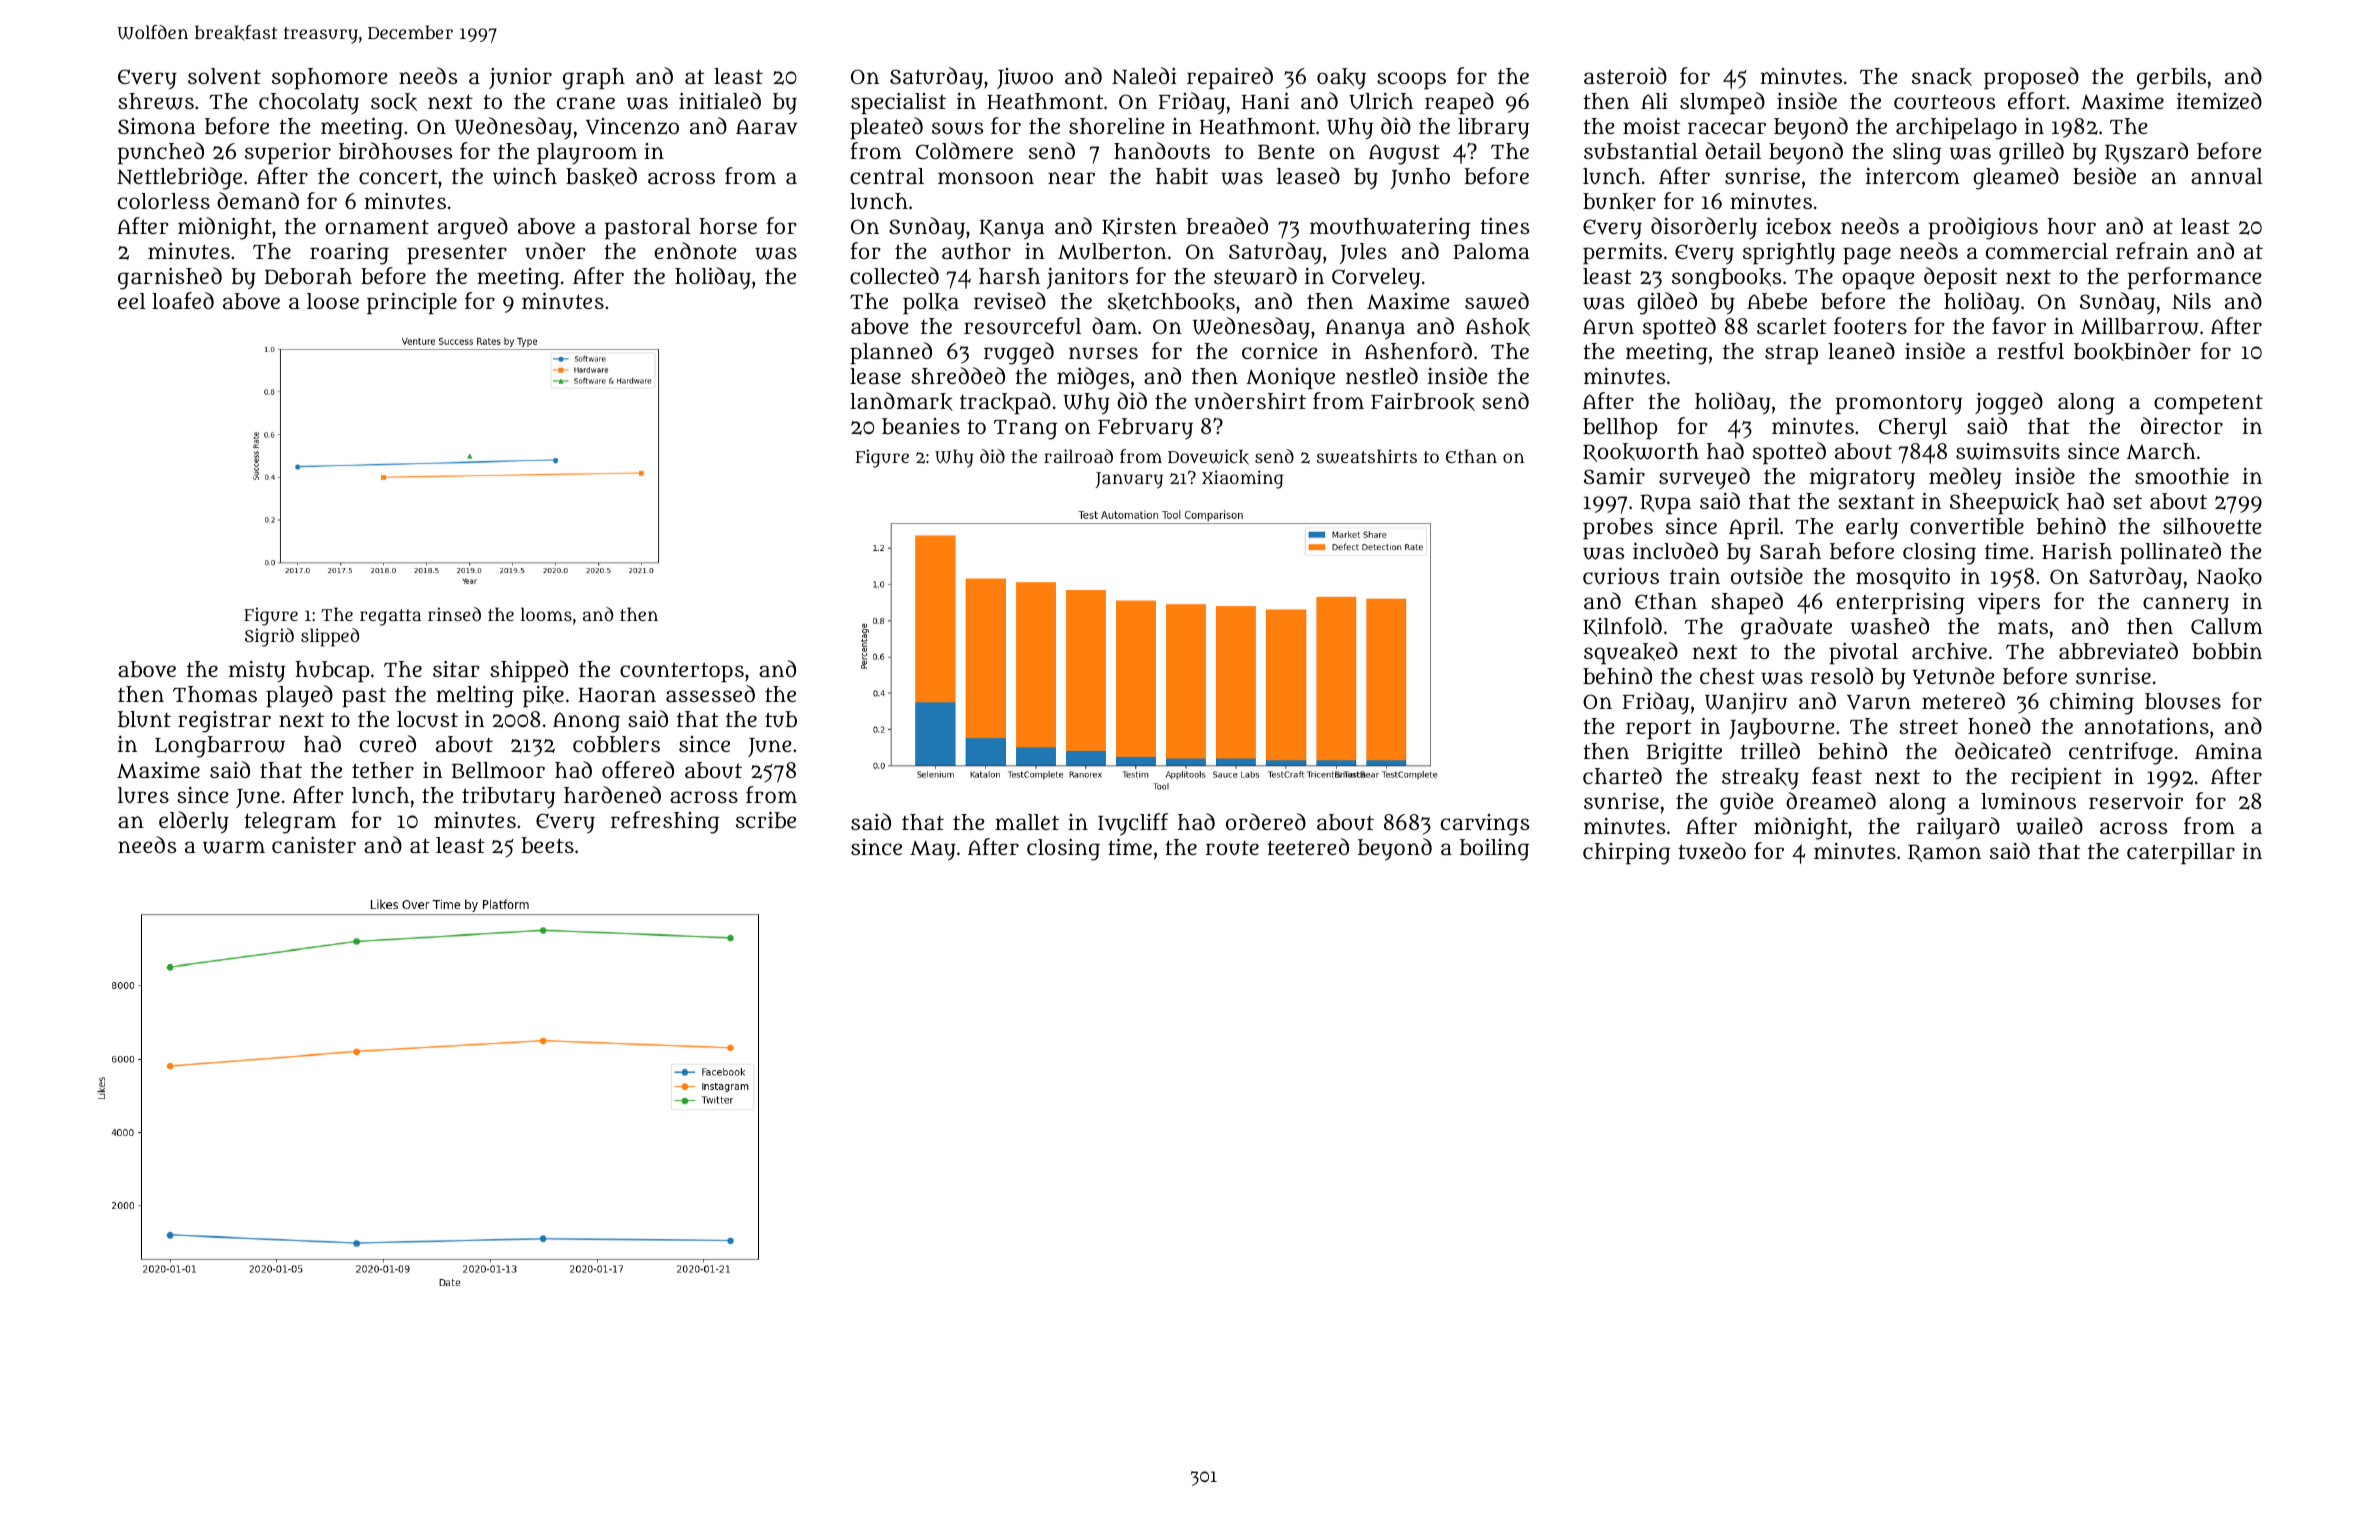 The width and height of the screenshot is (2380, 1540). Describe the element at coordinates (2181, 853) in the screenshot. I see `caterpillar` at that location.
